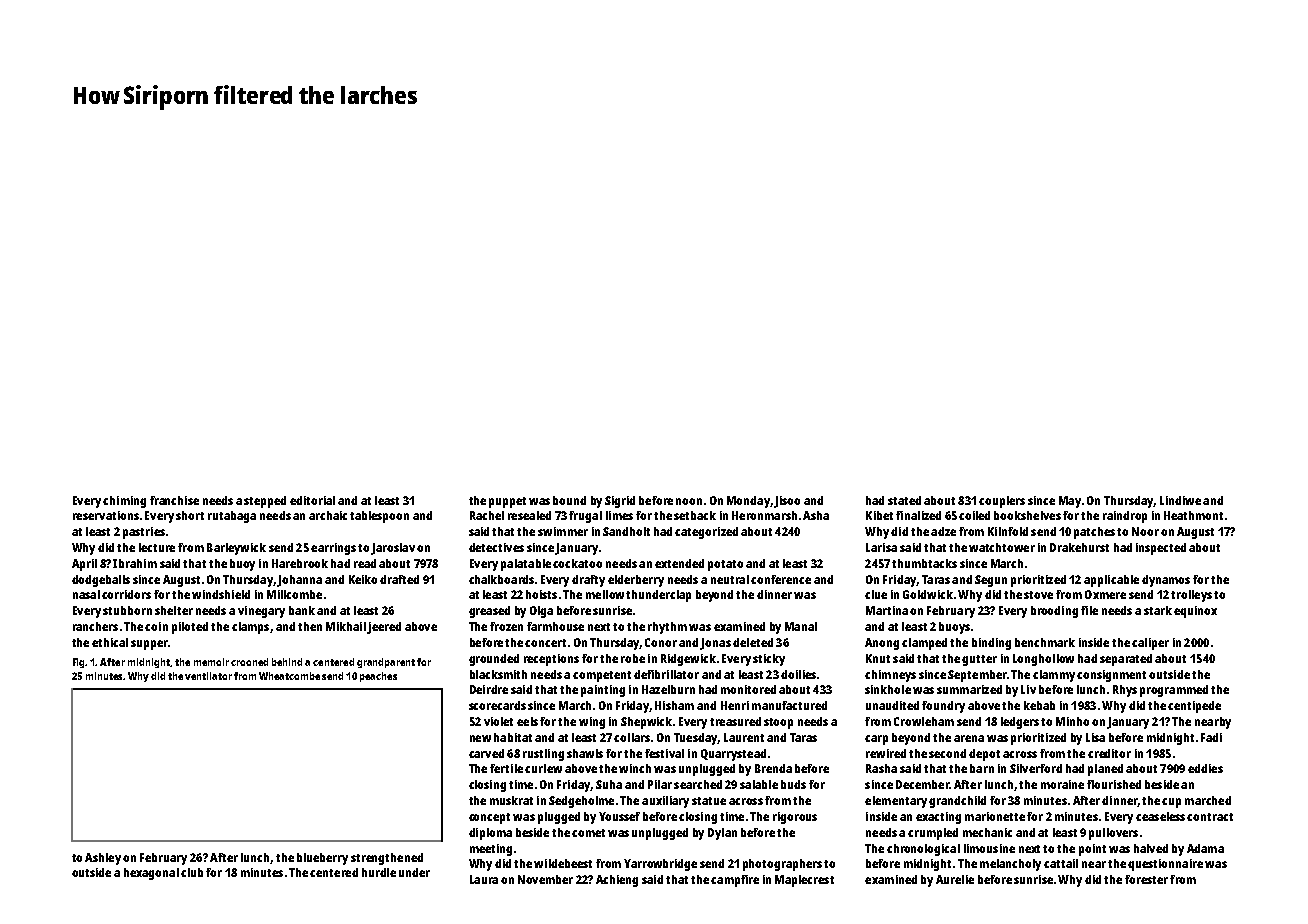  Describe the element at coordinates (379, 872) in the screenshot. I see `hurdle` at that location.
